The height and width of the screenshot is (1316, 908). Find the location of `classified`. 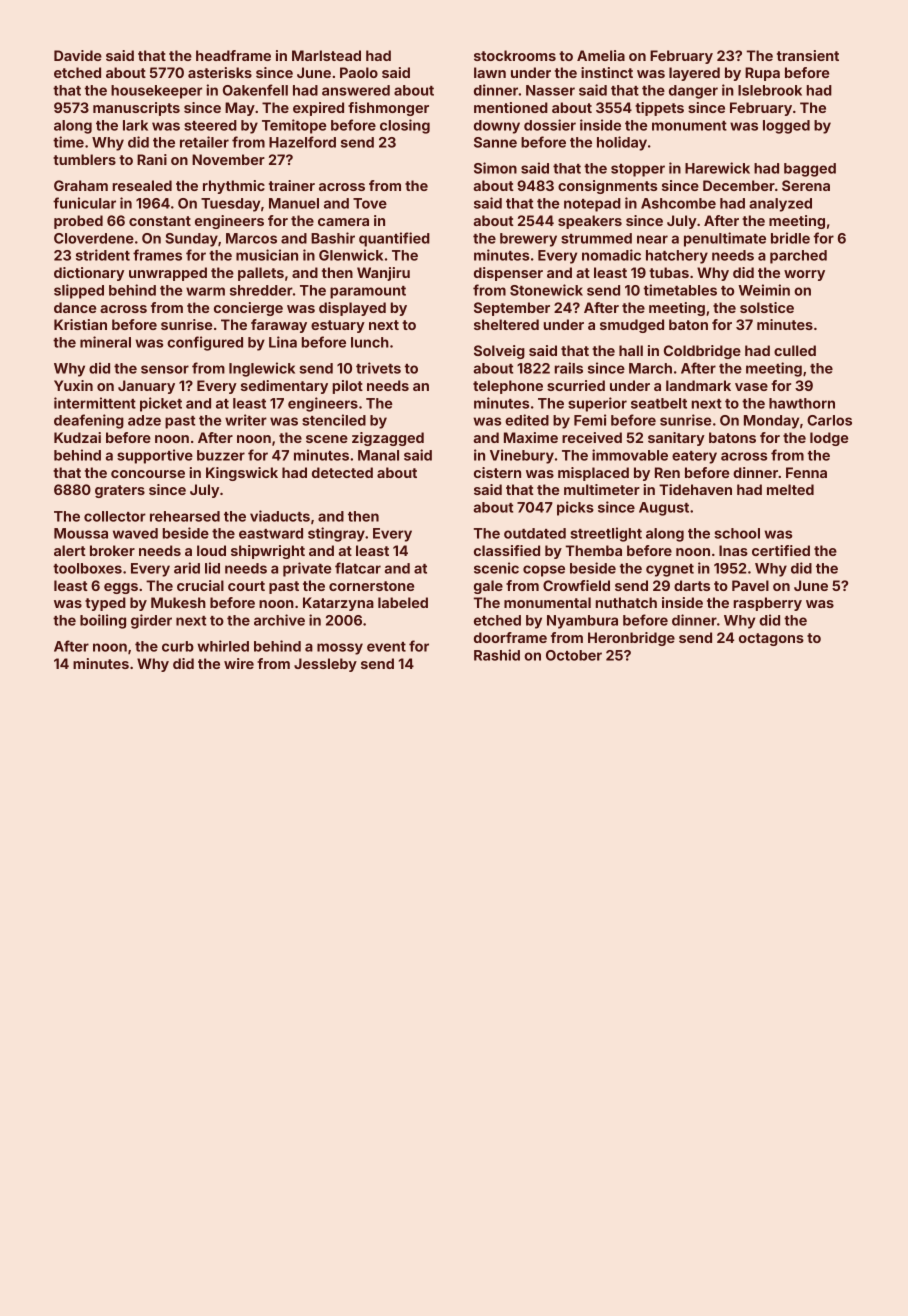

classified is located at coordinates (507, 550).
